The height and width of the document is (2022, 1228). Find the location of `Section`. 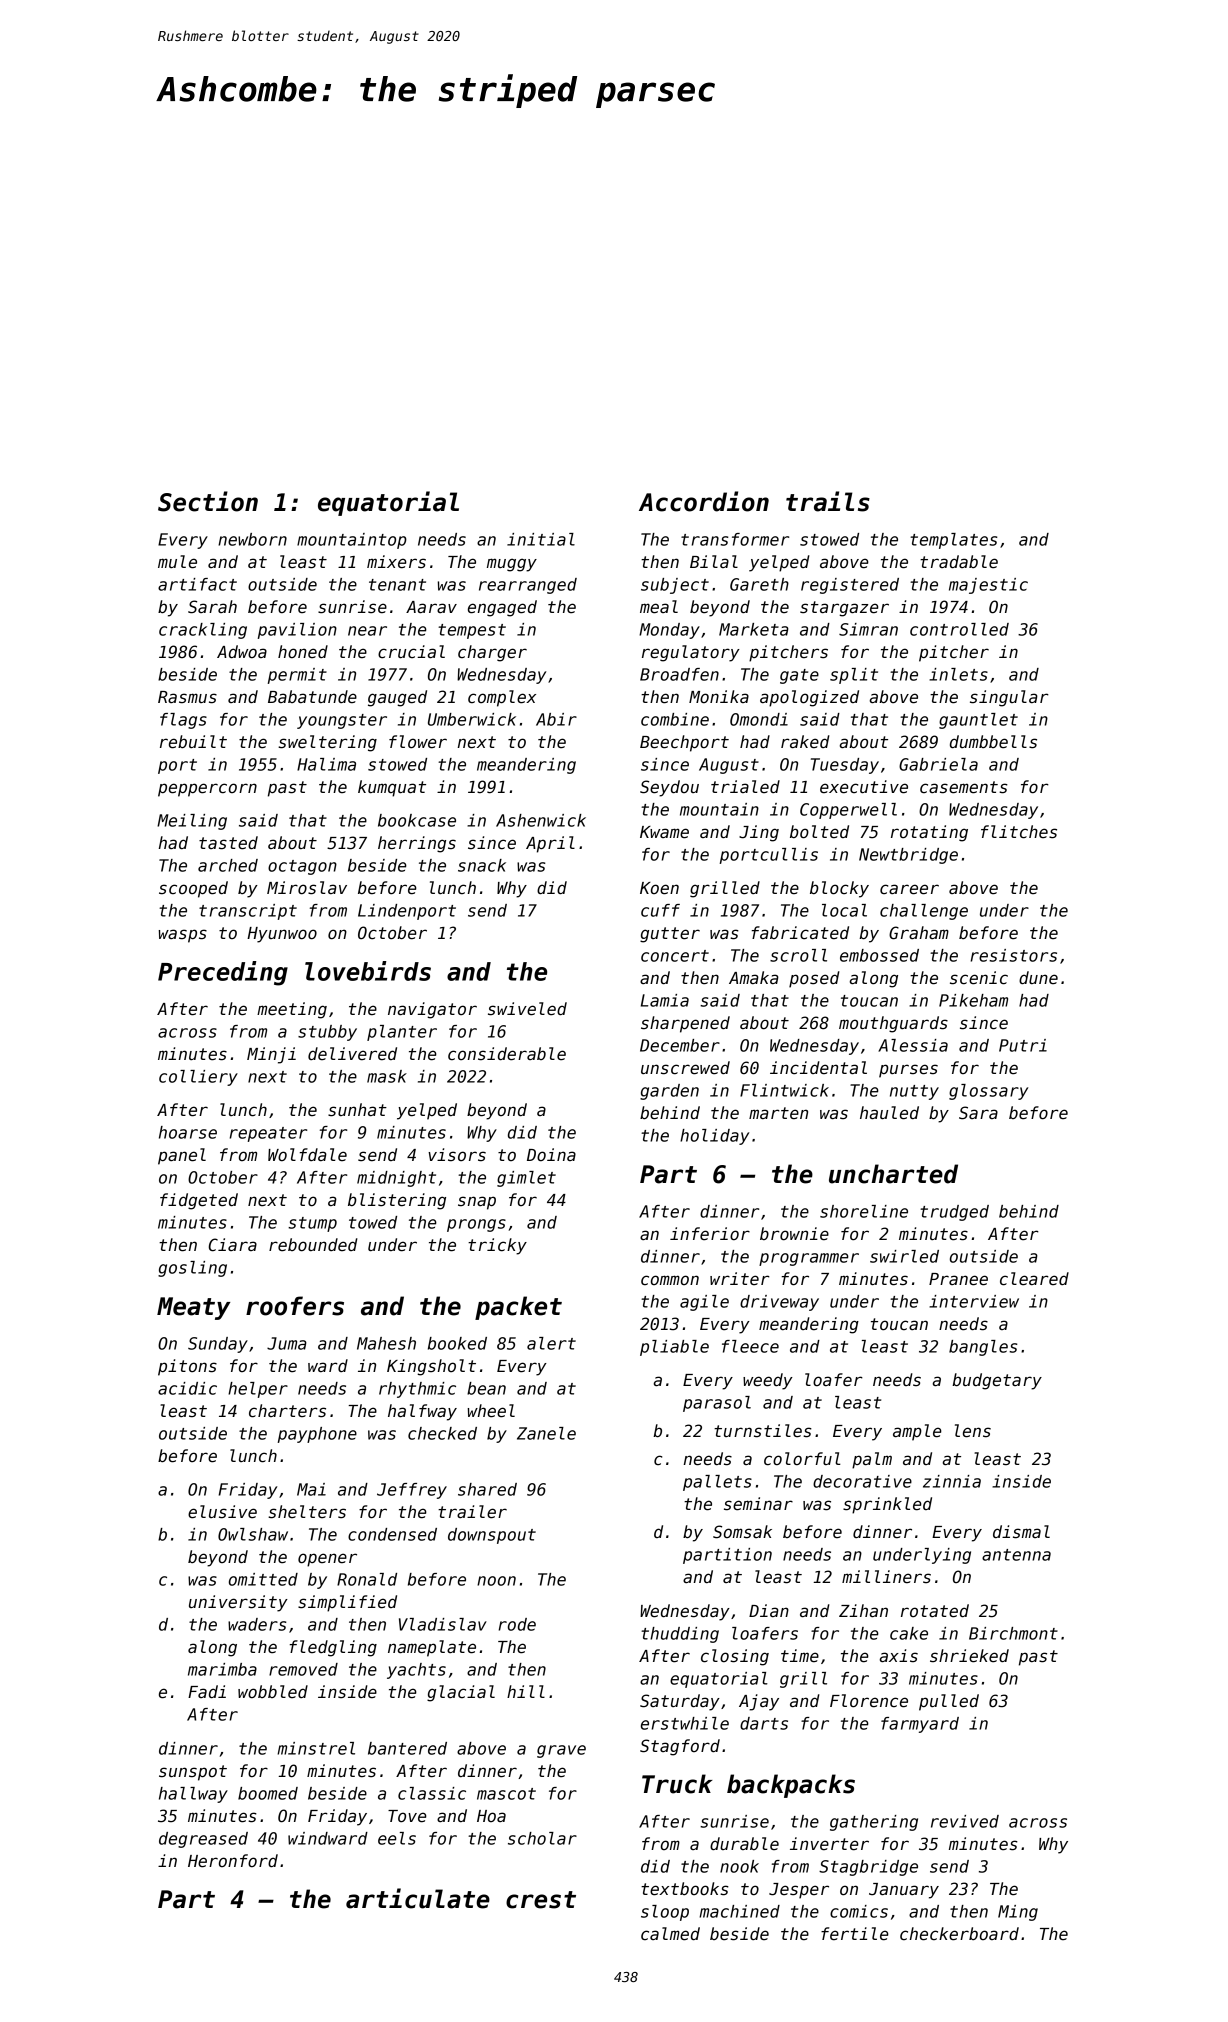

Section is located at coordinates (208, 501).
